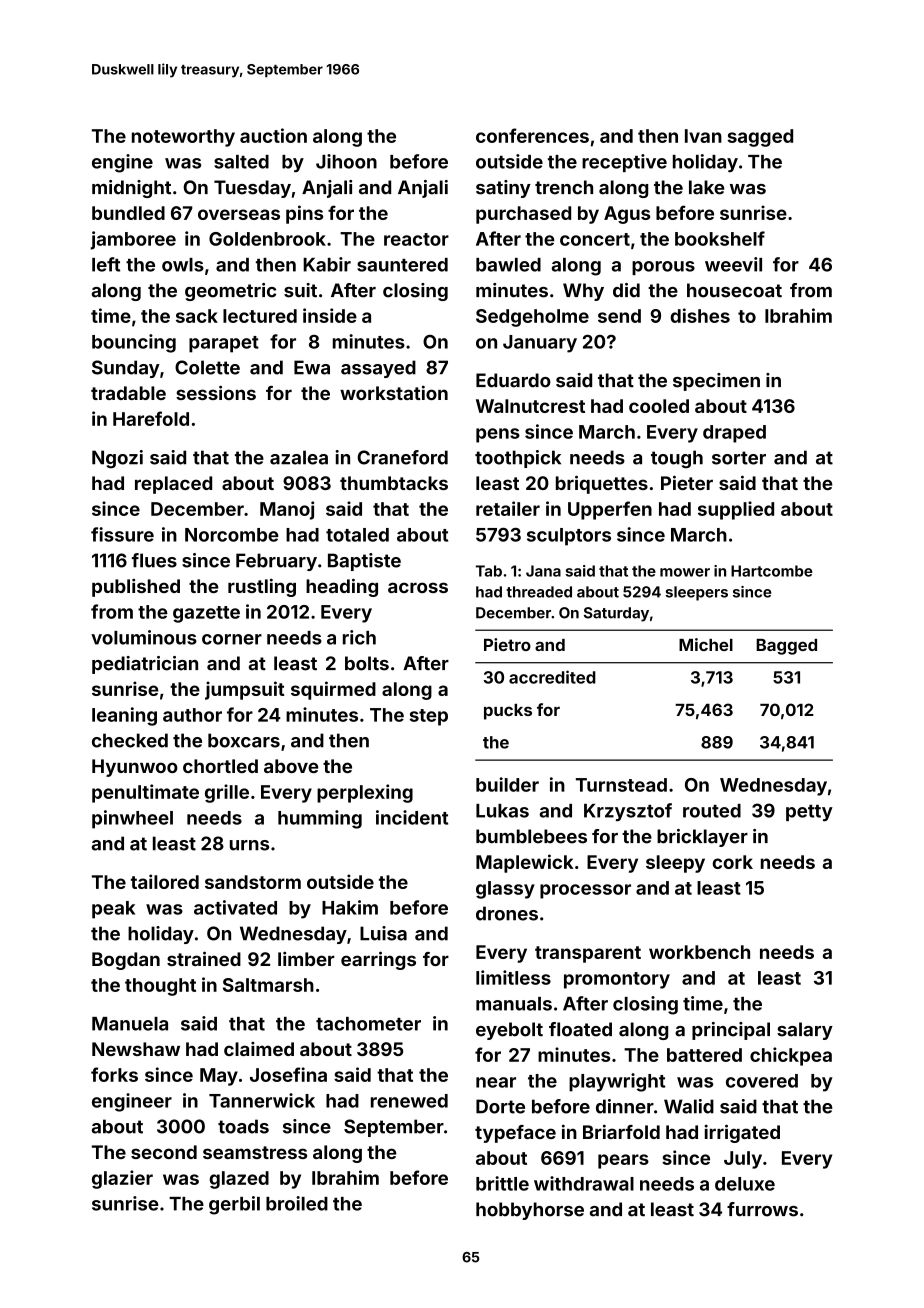  What do you see at coordinates (130, 1024) in the screenshot?
I see `Manuela` at bounding box center [130, 1024].
